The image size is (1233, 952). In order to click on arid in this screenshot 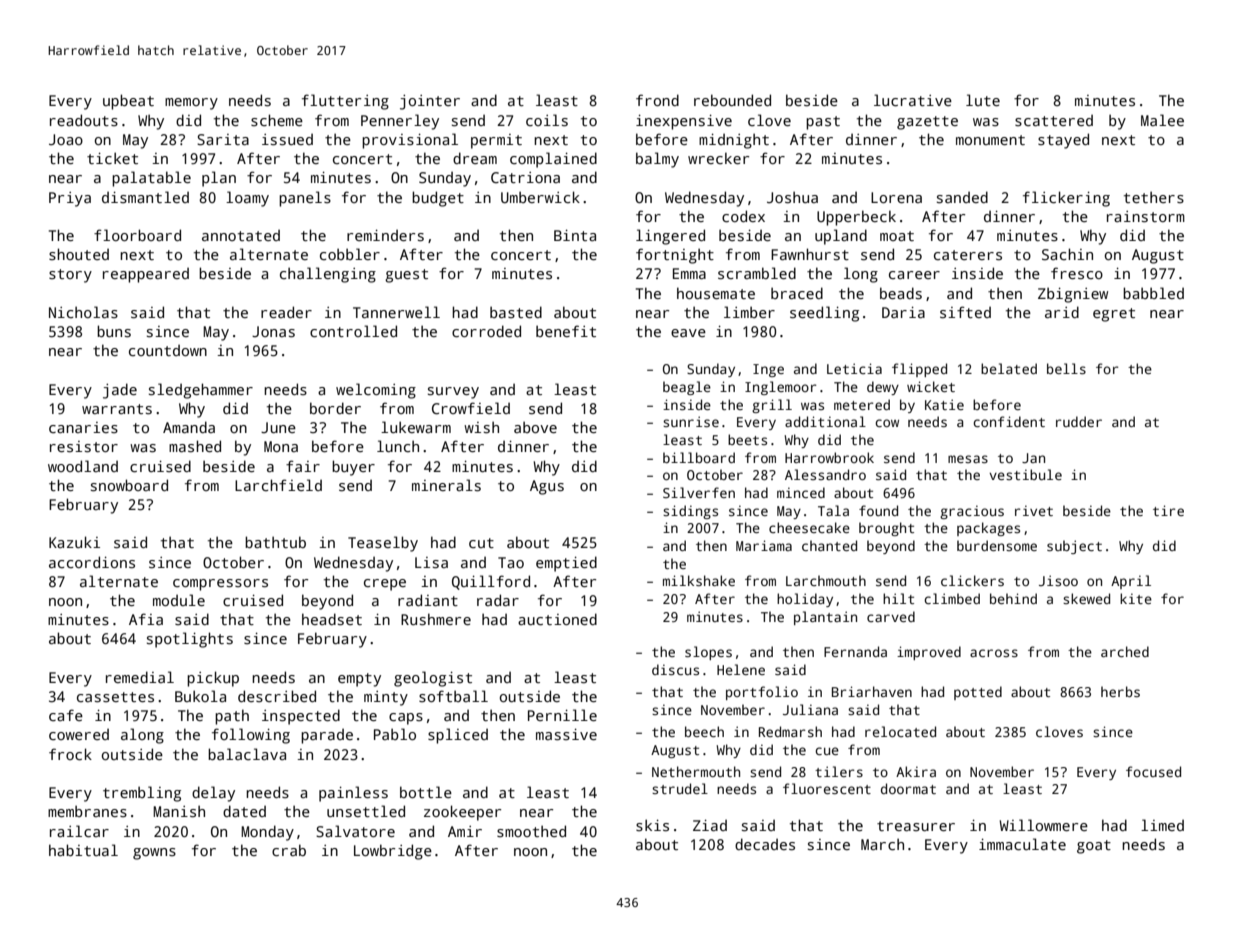, I will do `click(1062, 312)`.
